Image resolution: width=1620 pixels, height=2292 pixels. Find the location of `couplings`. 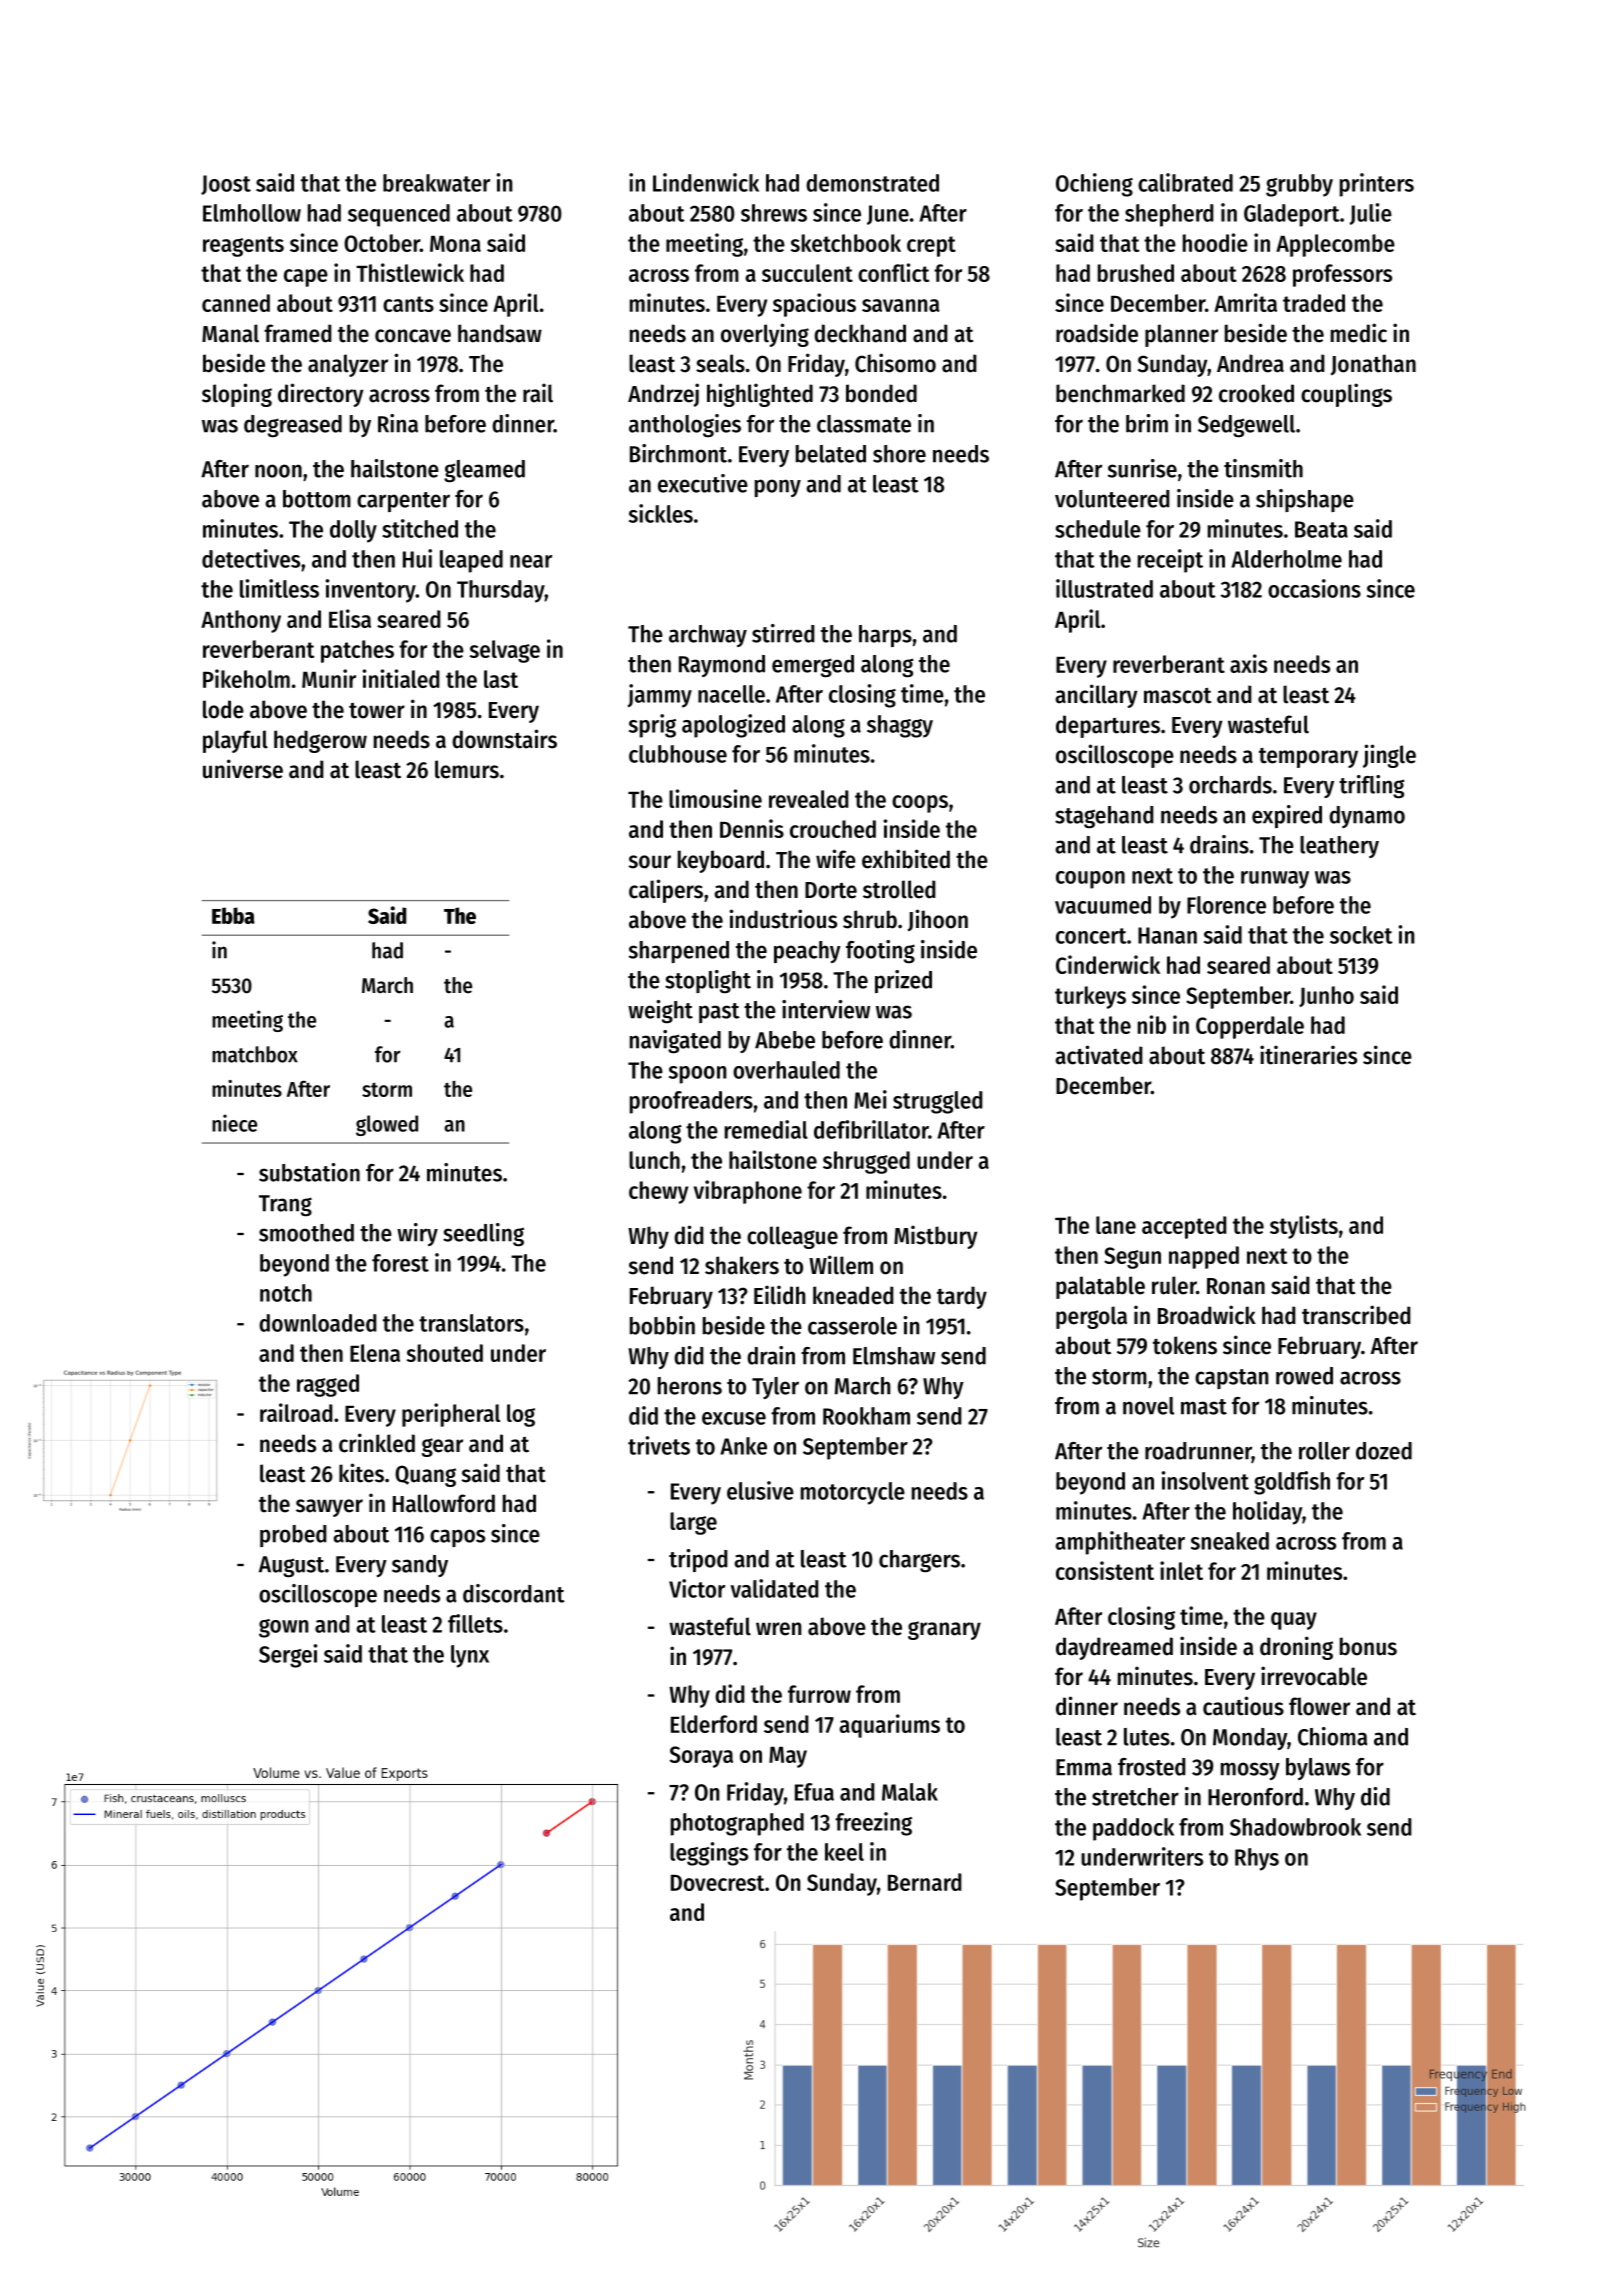

couplings is located at coordinates (1346, 395).
